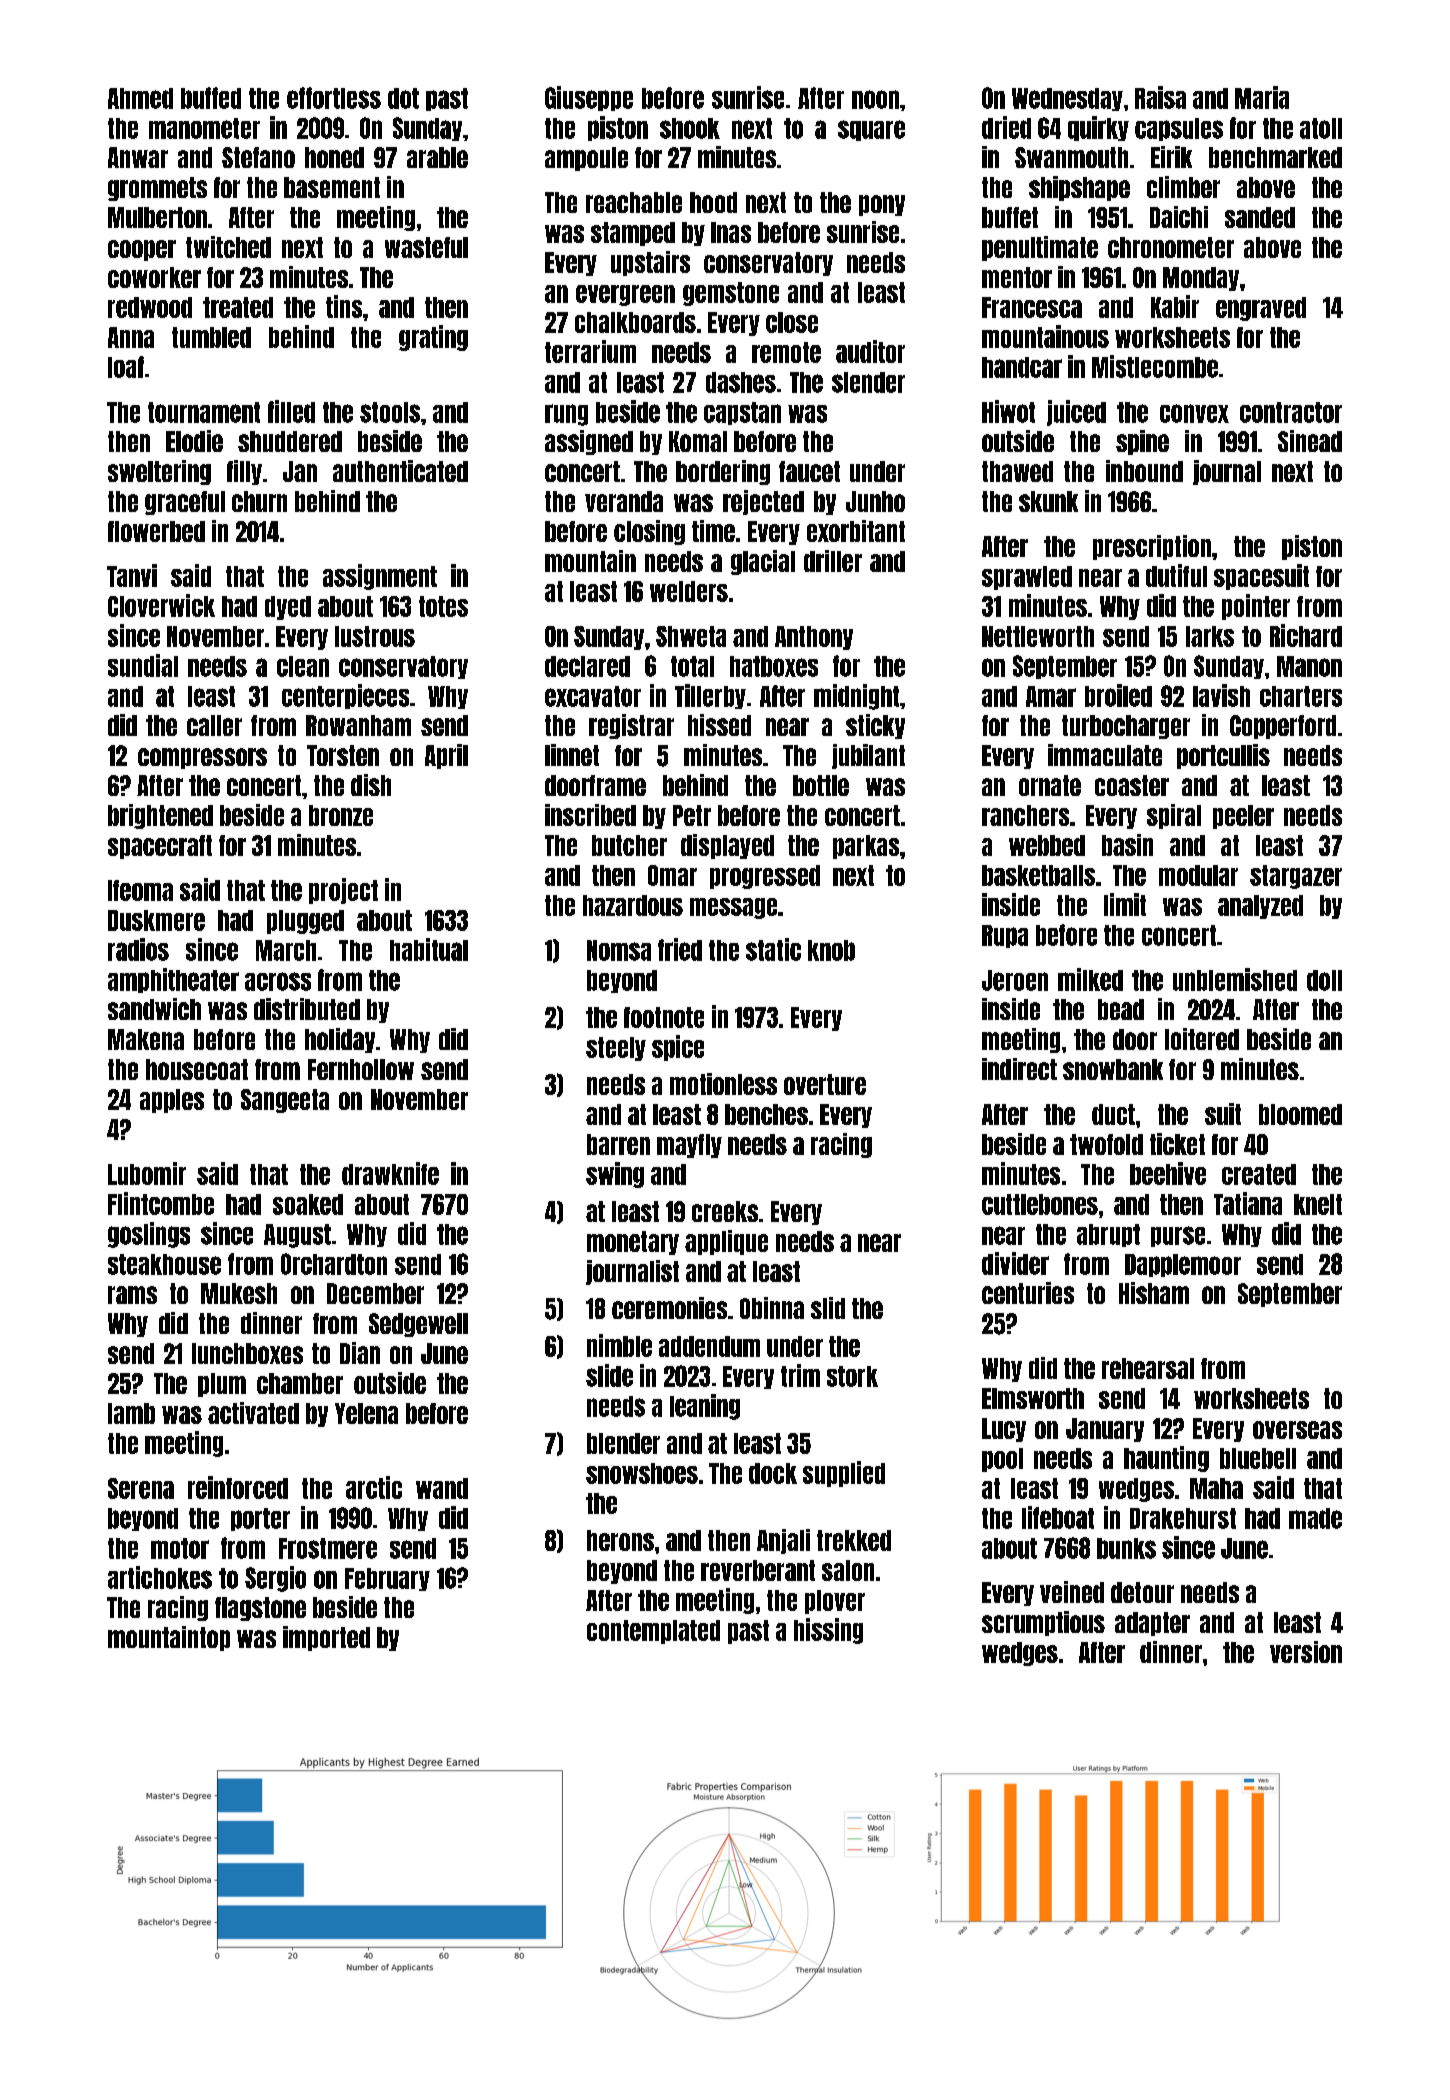  I want to click on Stefano, so click(258, 157).
